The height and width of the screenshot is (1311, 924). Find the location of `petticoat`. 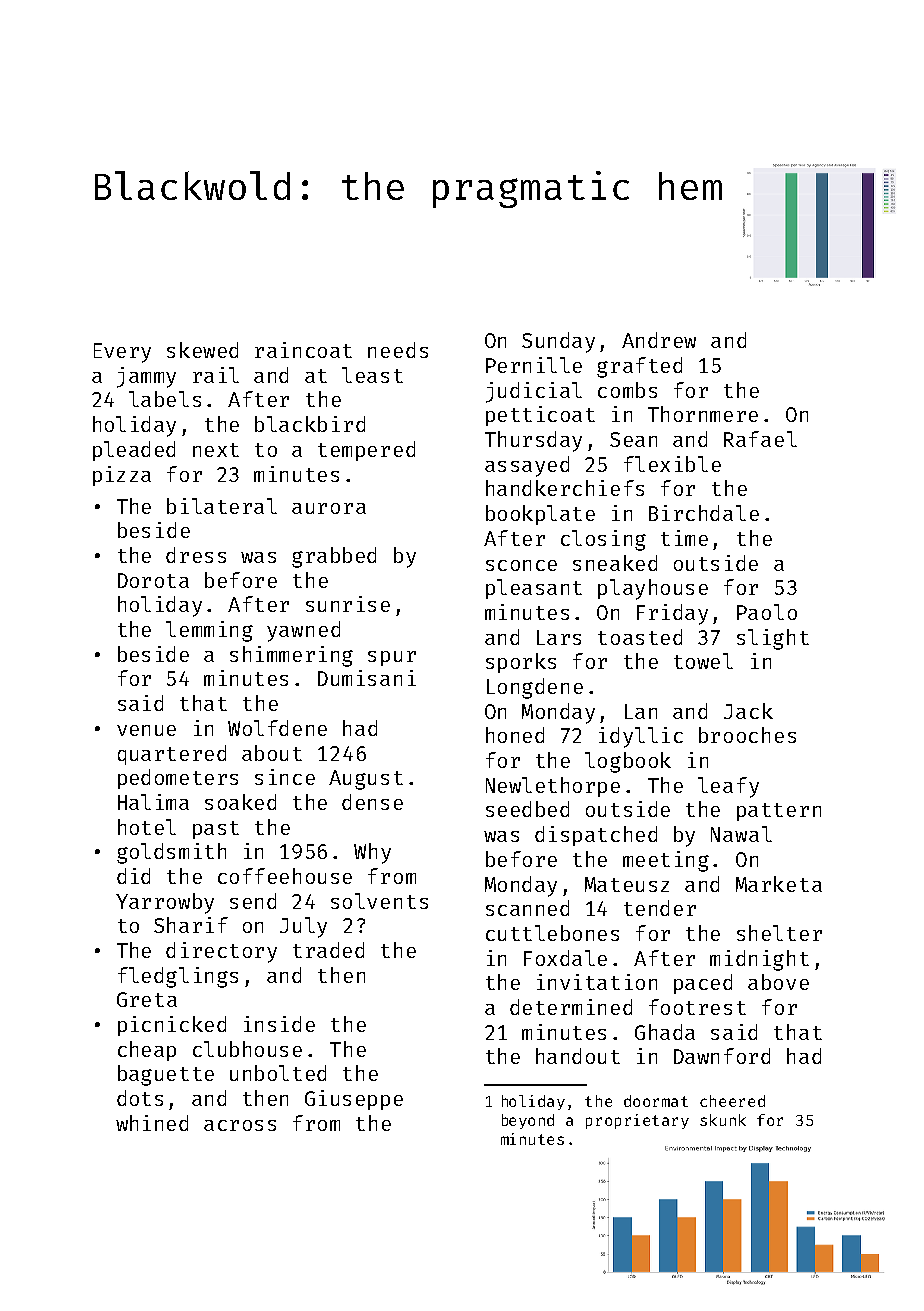

petticoat is located at coordinates (540, 416).
